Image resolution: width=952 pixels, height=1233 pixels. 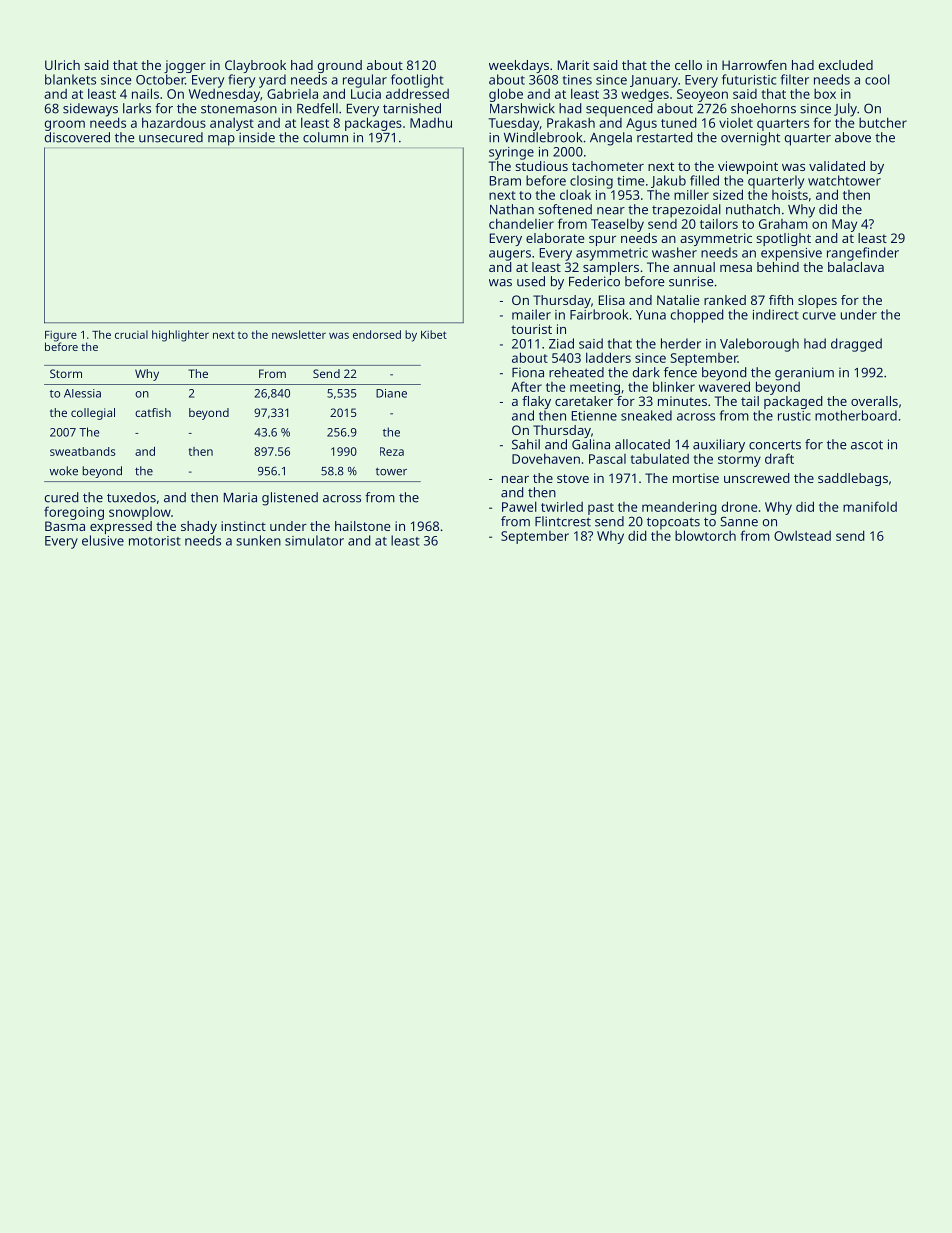 I want to click on sunrise, so click(x=691, y=281).
